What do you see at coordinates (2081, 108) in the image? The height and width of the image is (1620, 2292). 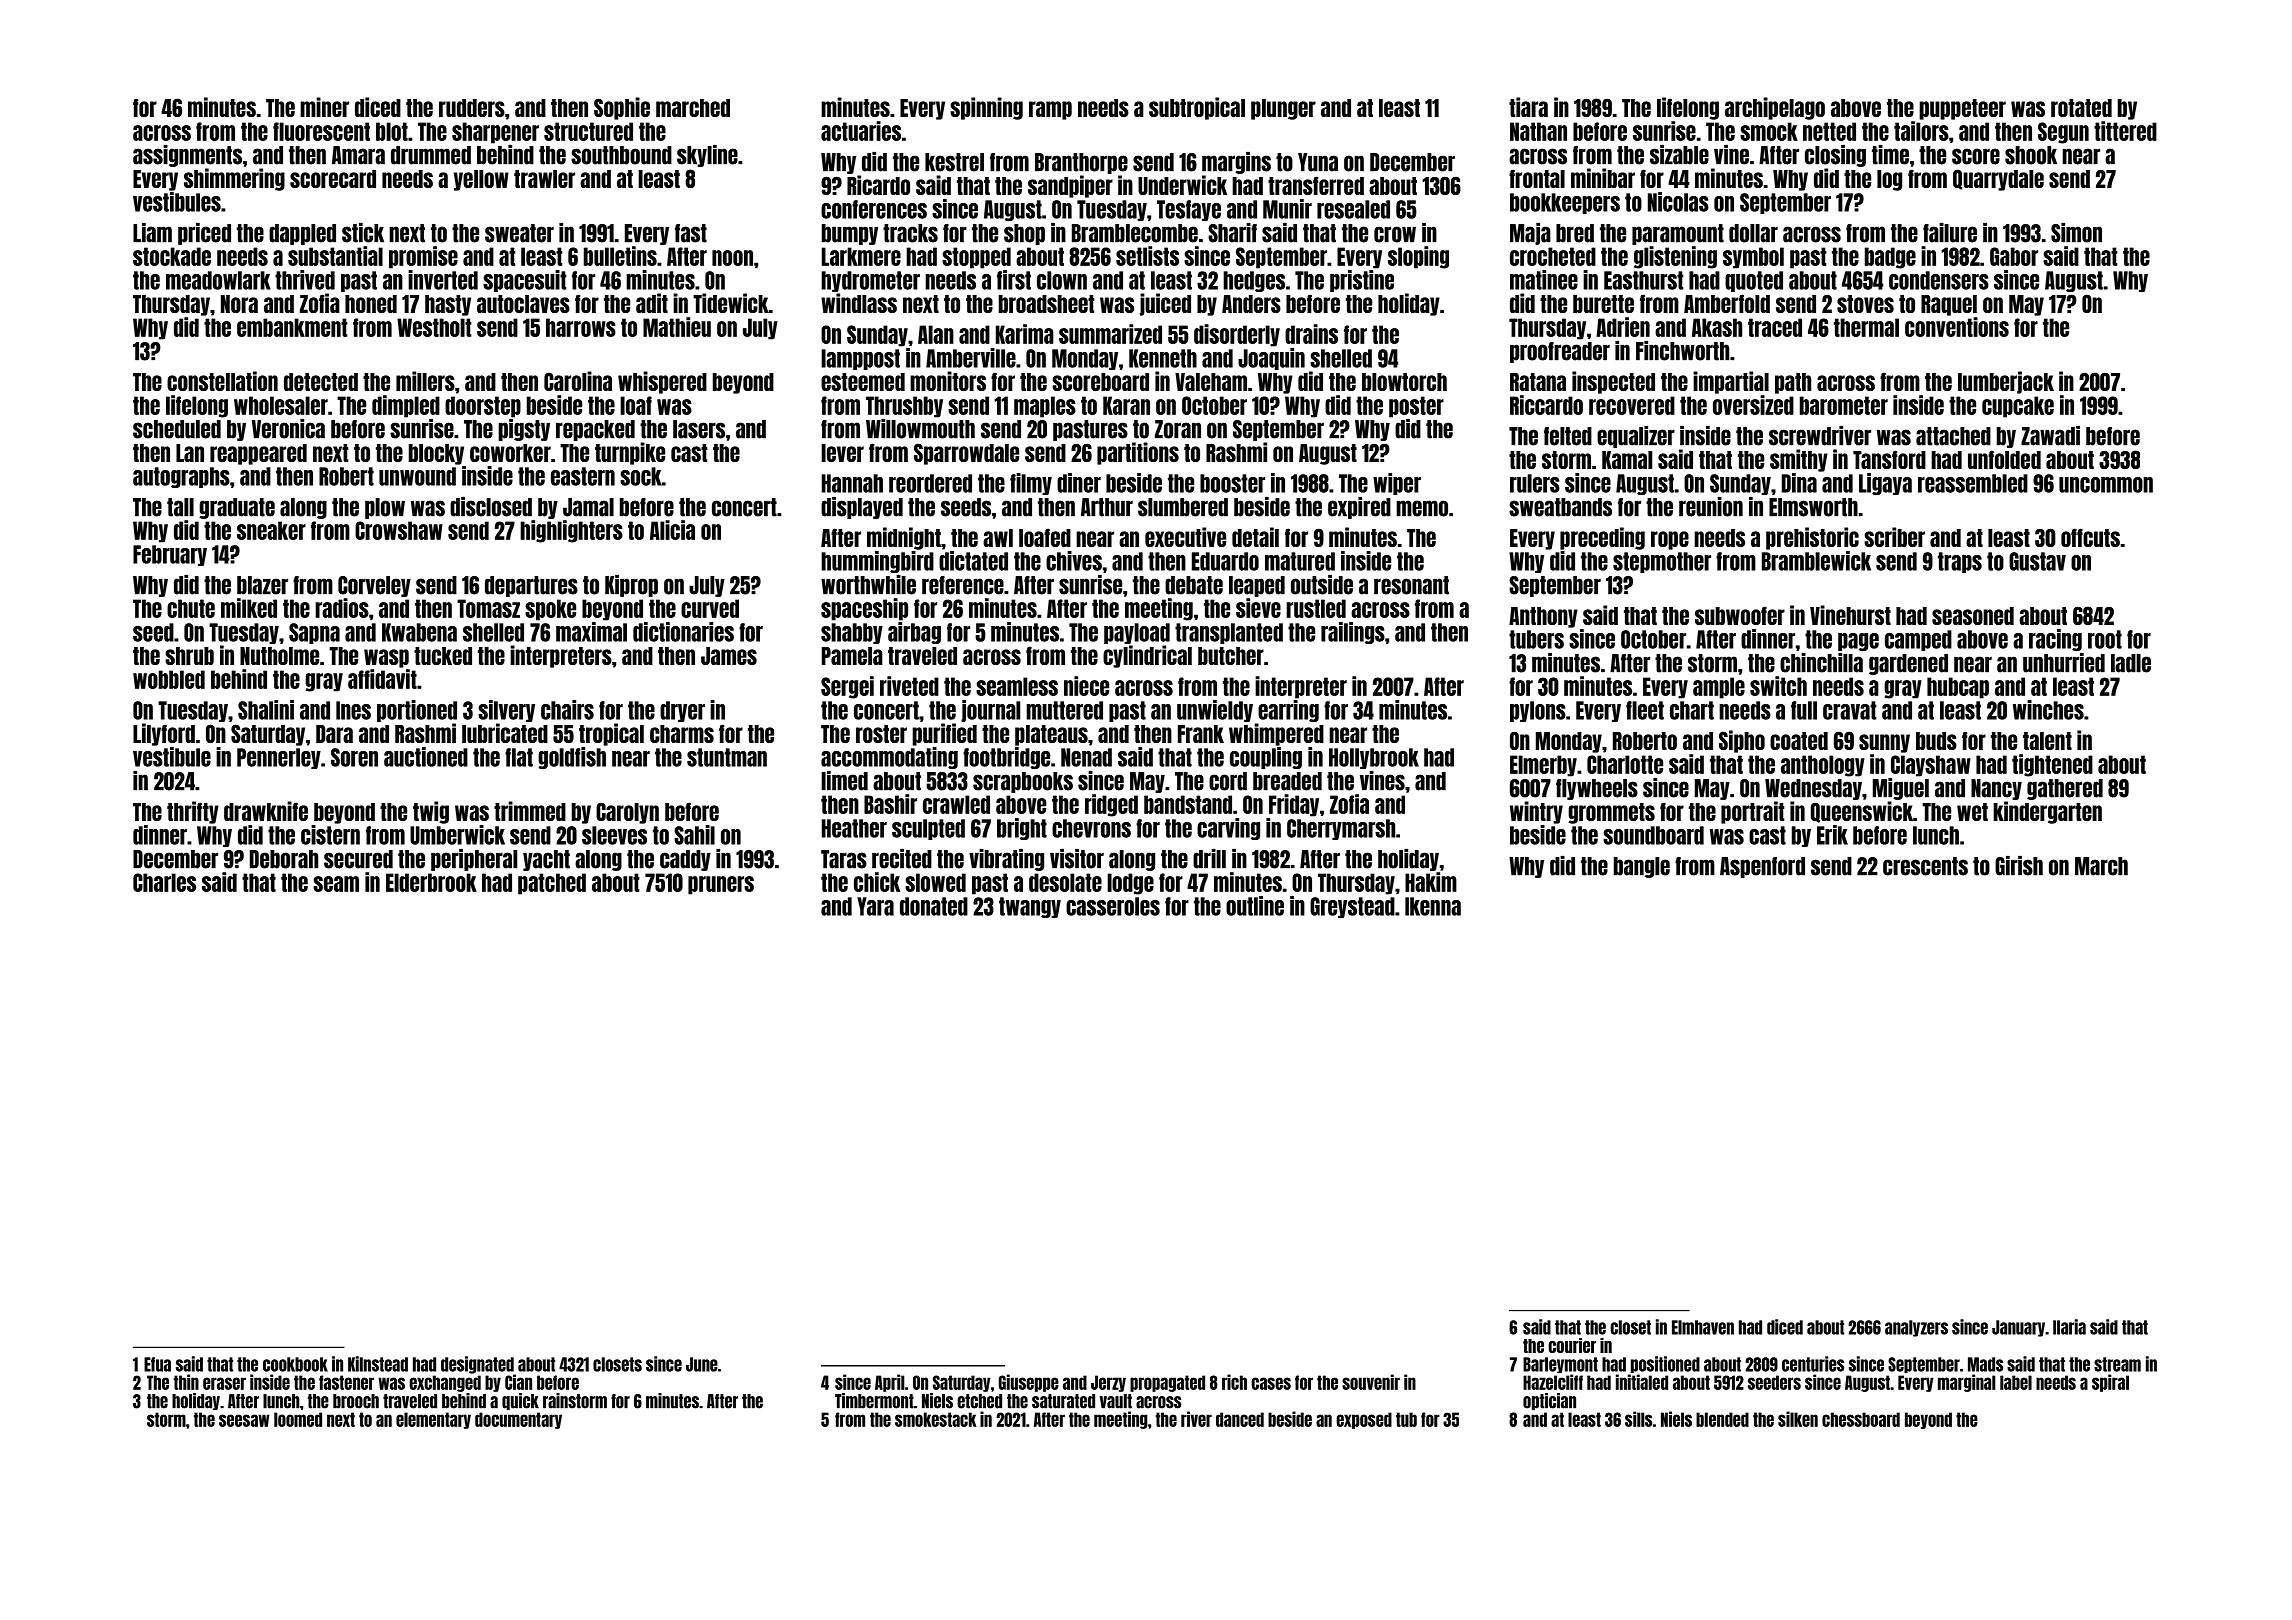 I see `rotated` at bounding box center [2081, 108].
